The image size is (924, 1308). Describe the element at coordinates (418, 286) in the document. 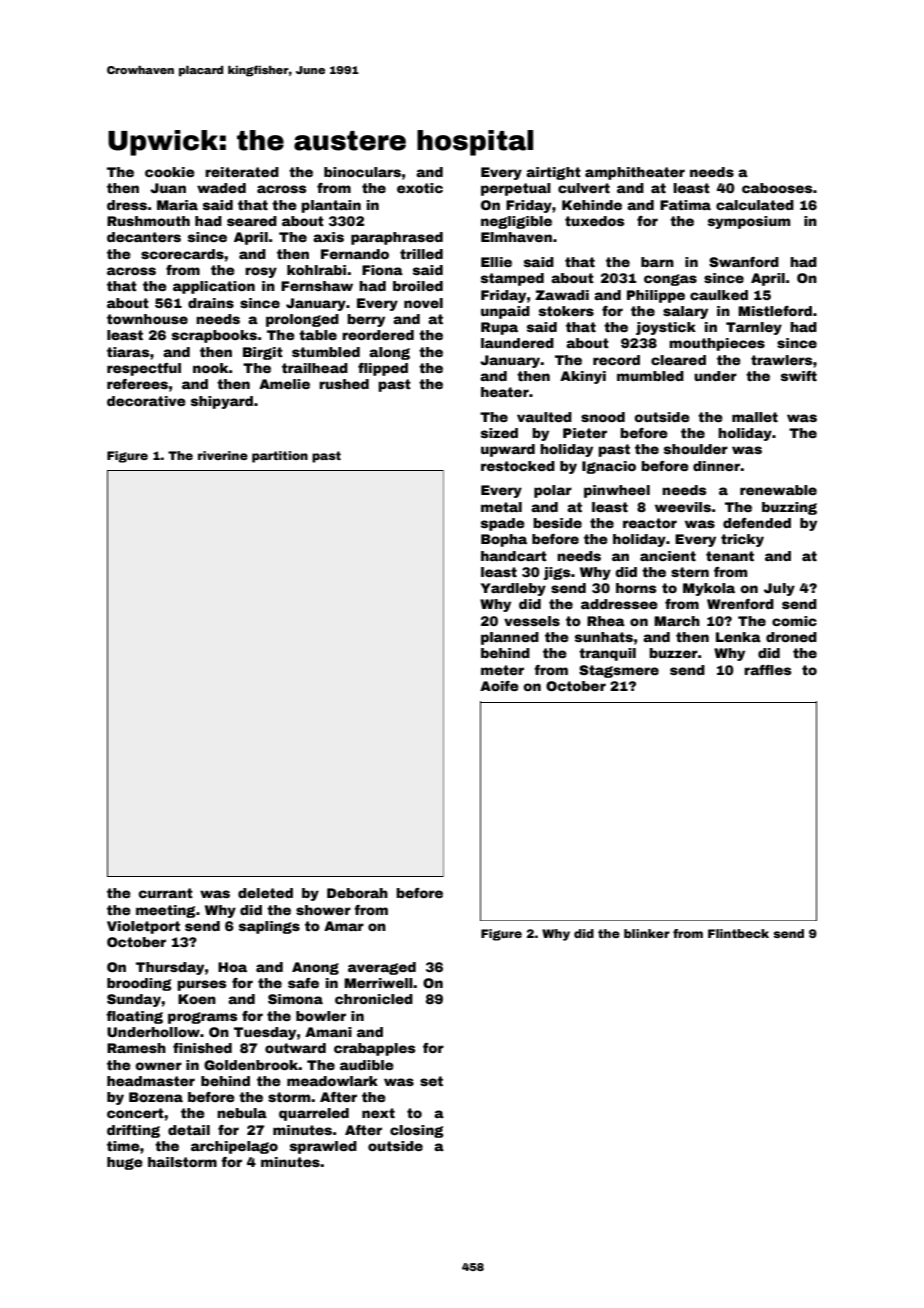

I see `broiled` at that location.
